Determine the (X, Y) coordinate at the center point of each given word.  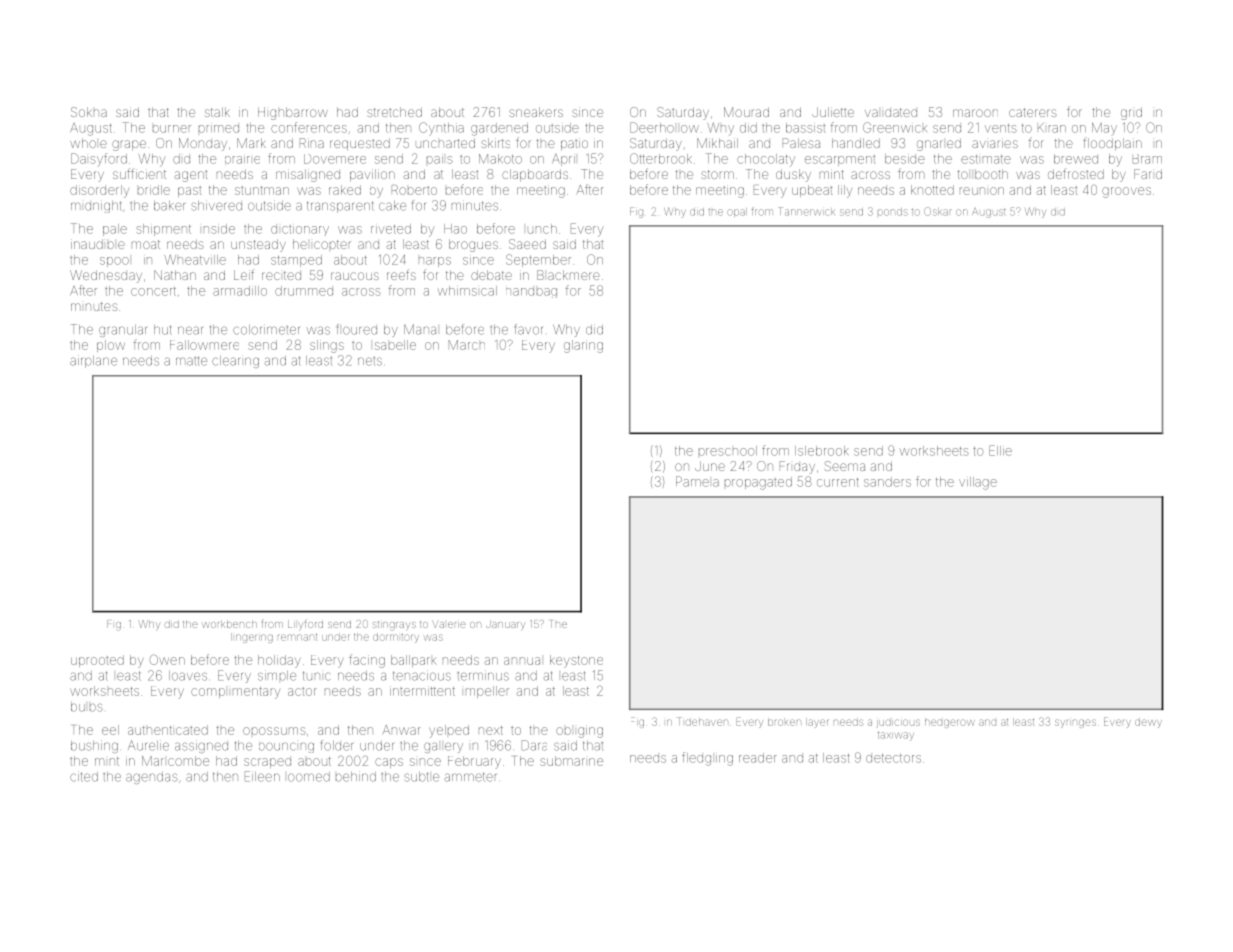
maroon (975, 113)
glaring (583, 346)
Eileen (262, 776)
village (978, 483)
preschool (728, 451)
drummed (304, 291)
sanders (887, 482)
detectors (893, 758)
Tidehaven (702, 721)
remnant (297, 637)
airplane (93, 361)
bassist (805, 128)
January (505, 625)
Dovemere (335, 159)
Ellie (1000, 450)
